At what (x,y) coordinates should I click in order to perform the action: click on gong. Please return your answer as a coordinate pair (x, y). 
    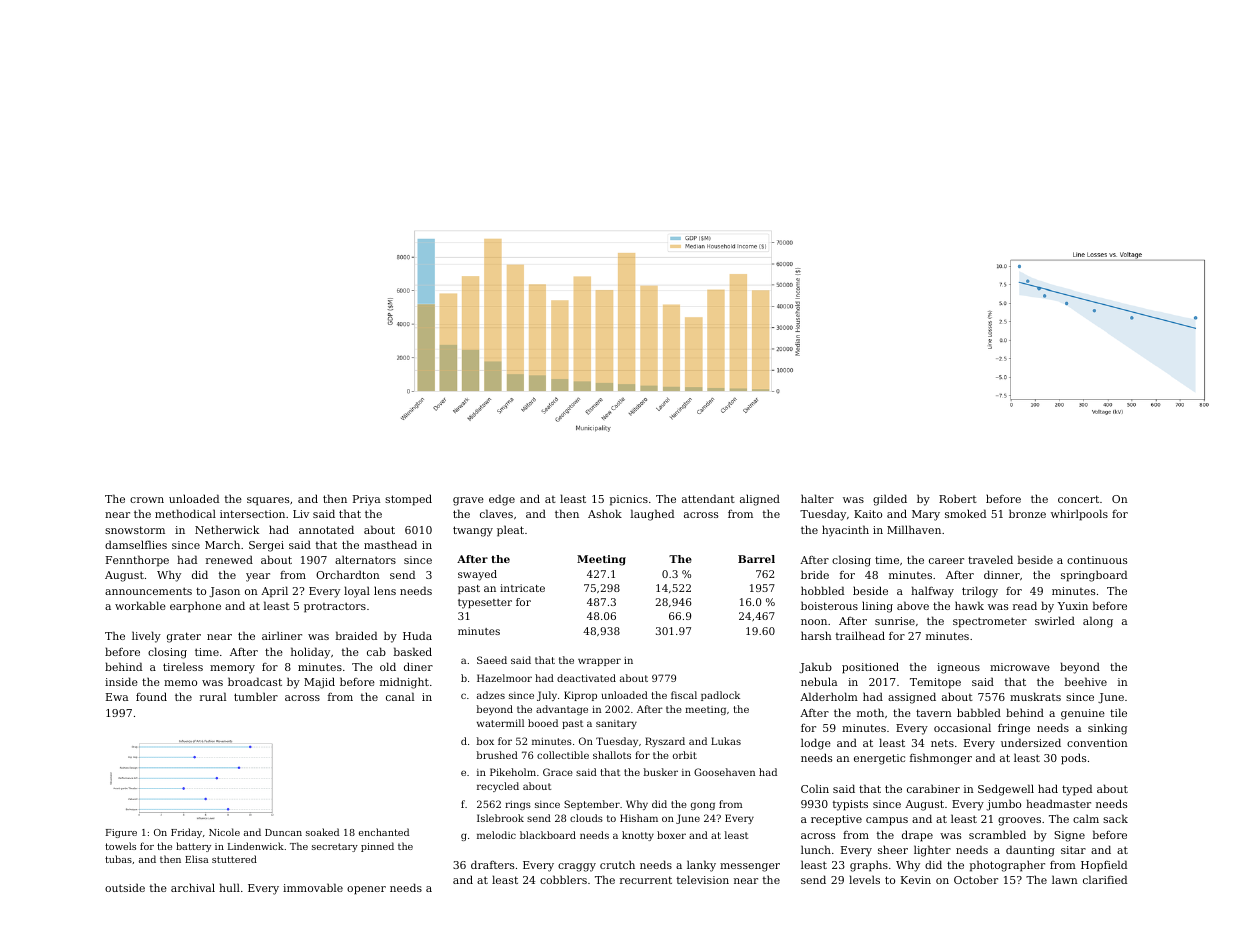
    Looking at the image, I should click on (703, 806).
